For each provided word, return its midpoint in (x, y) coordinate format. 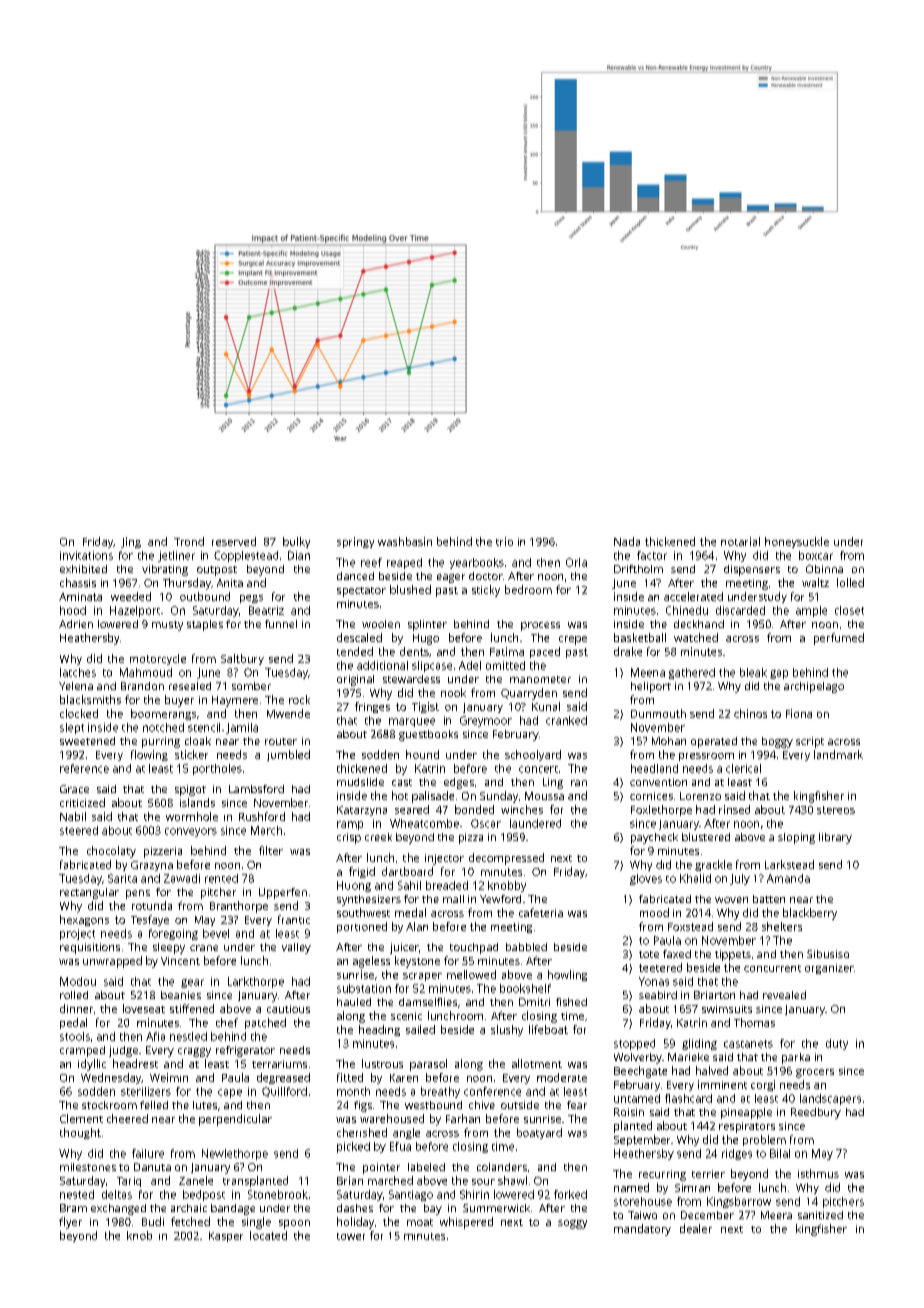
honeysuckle (797, 542)
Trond (189, 541)
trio (504, 541)
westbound (433, 1105)
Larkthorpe (256, 982)
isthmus (818, 1173)
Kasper (226, 1237)
